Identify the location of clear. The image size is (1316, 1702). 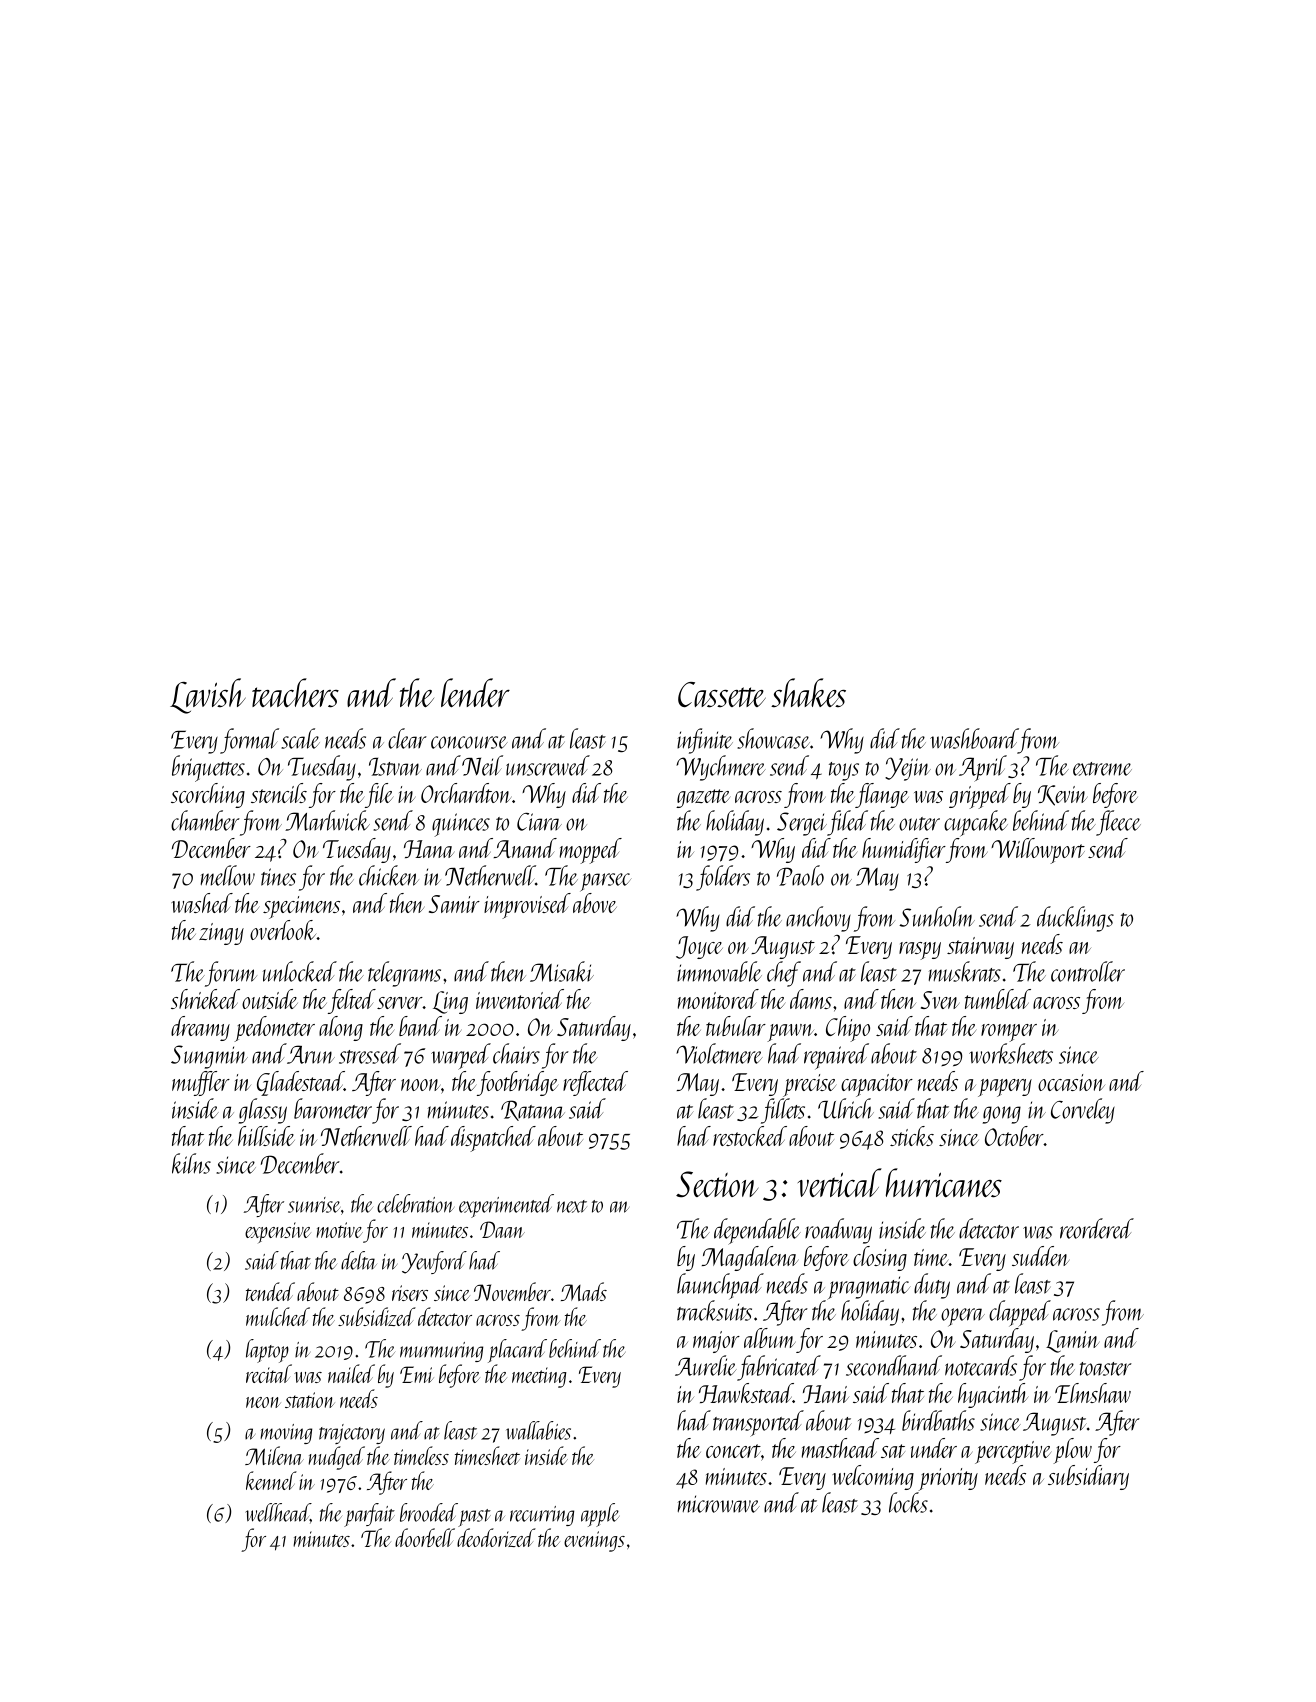
(407, 738).
